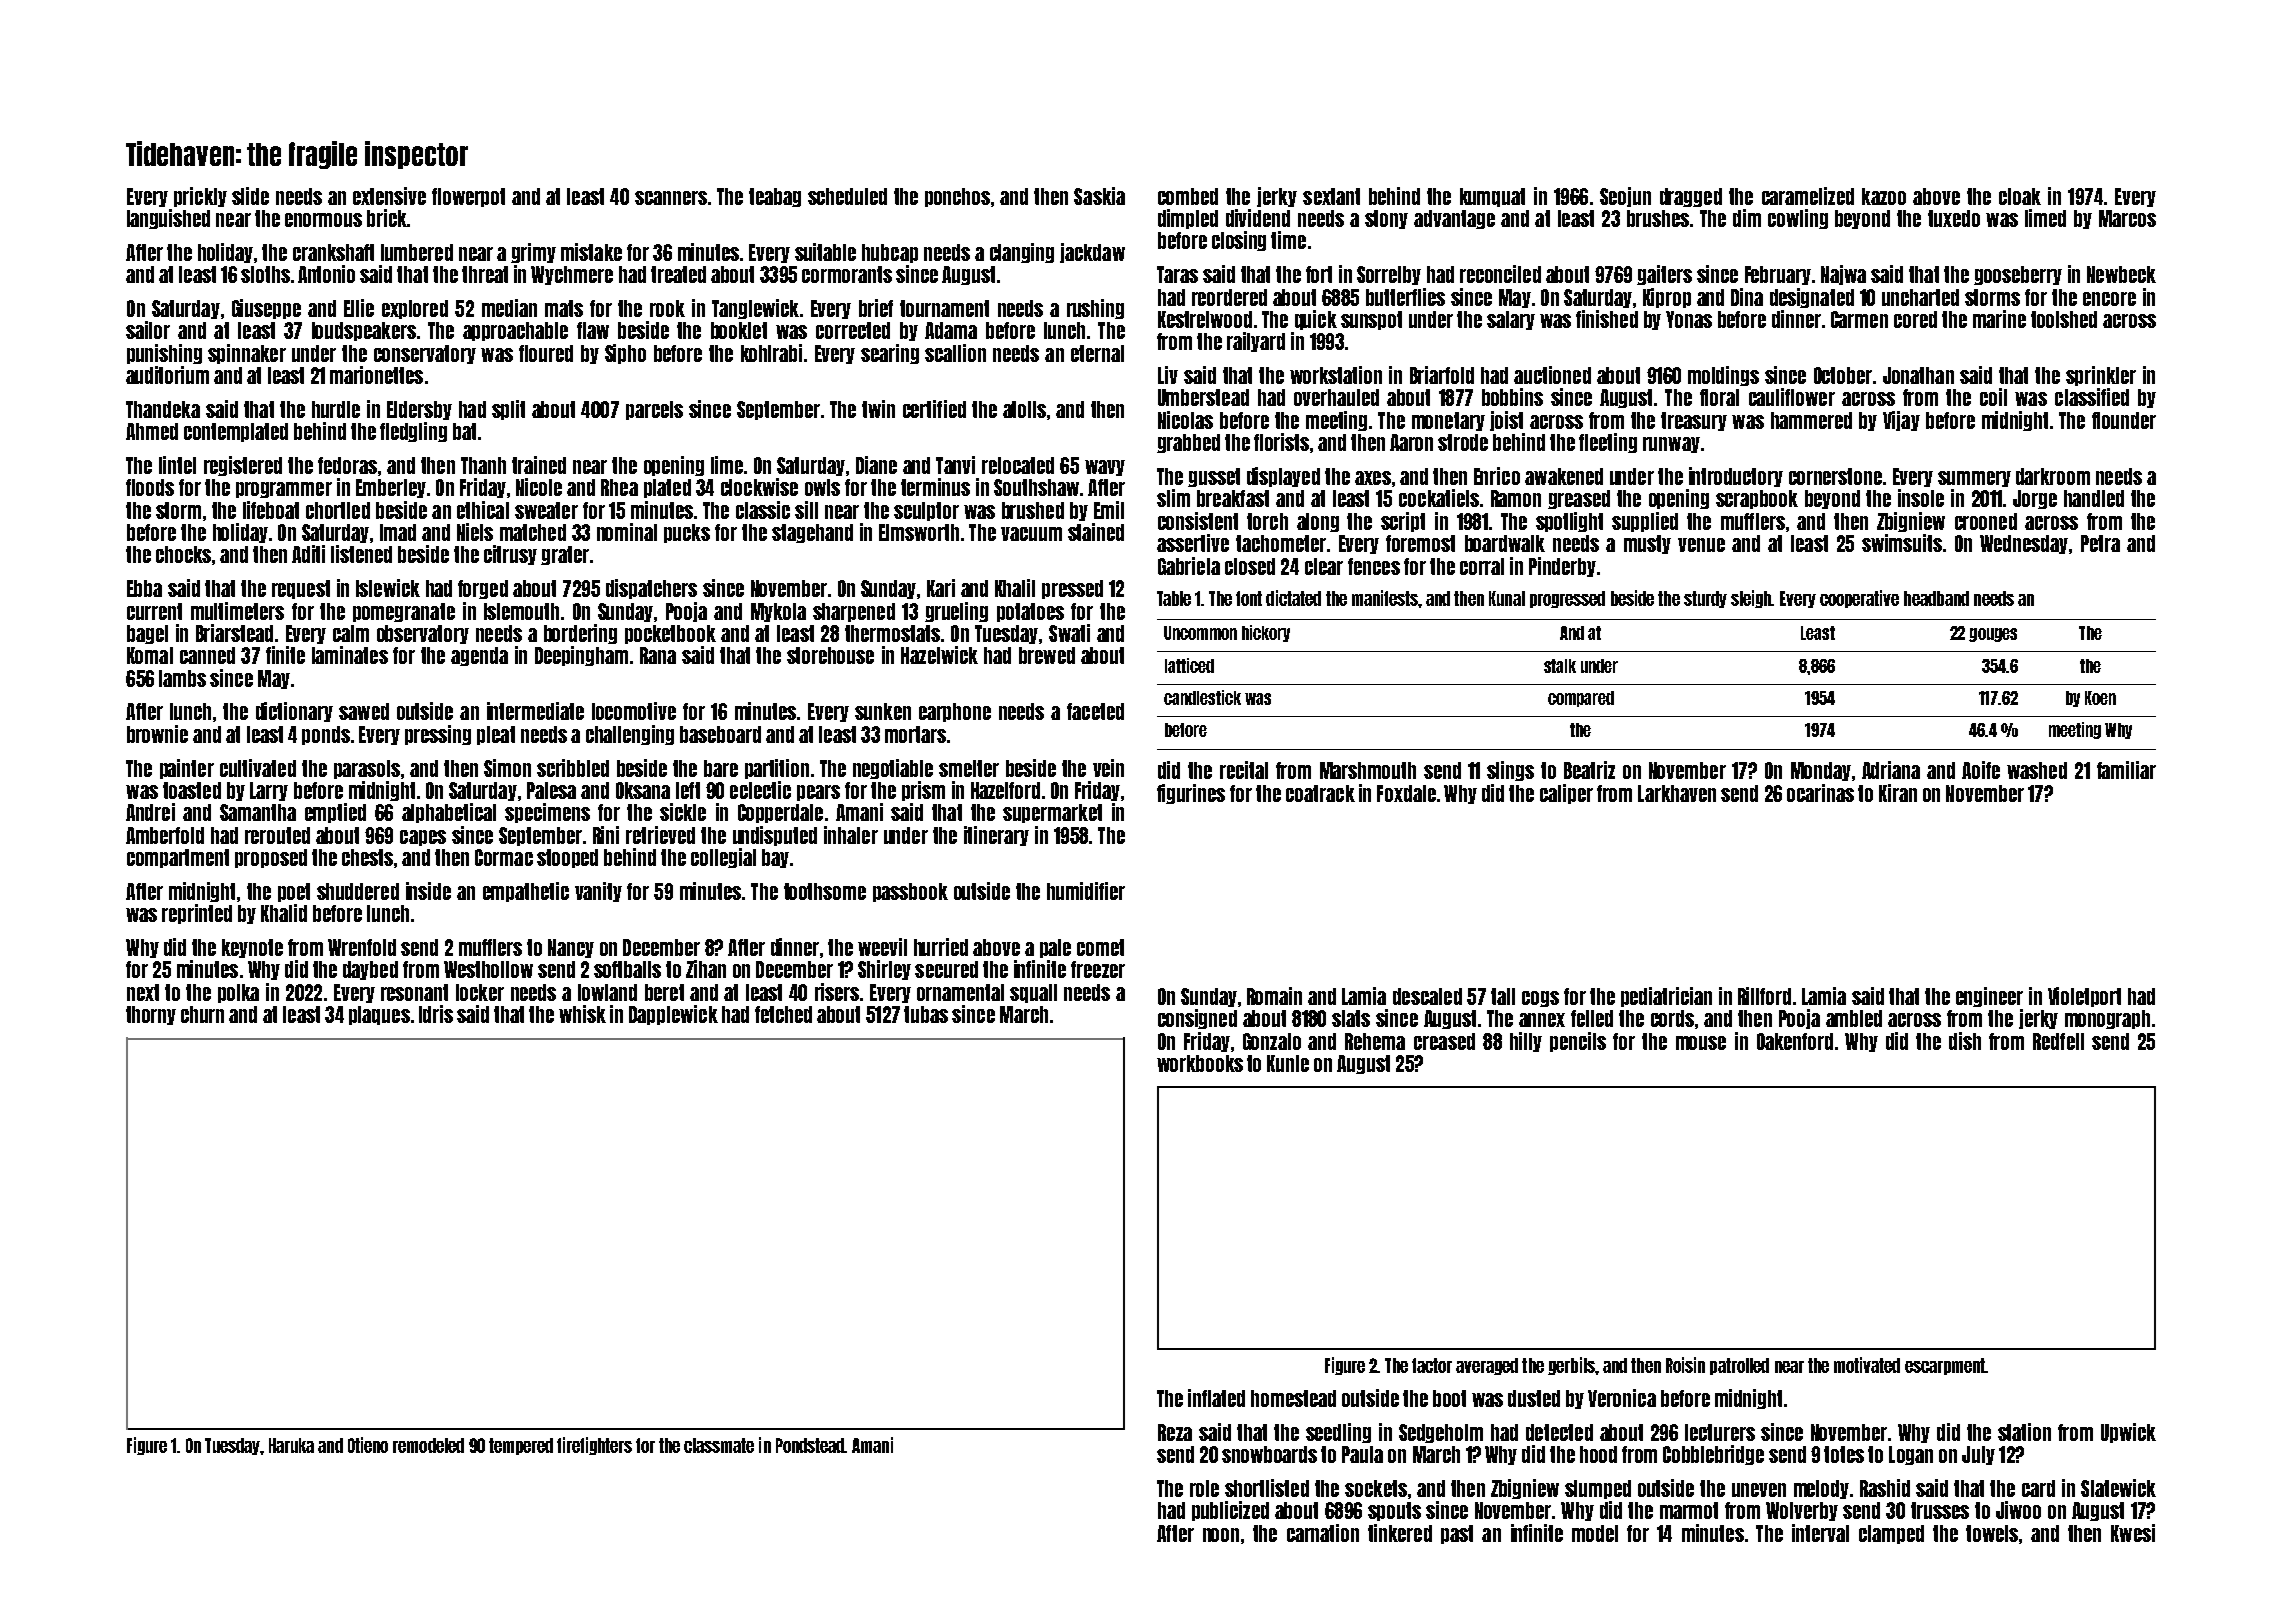 The height and width of the screenshot is (1614, 2282). What do you see at coordinates (364, 331) in the screenshot?
I see `loudspeakers` at bounding box center [364, 331].
